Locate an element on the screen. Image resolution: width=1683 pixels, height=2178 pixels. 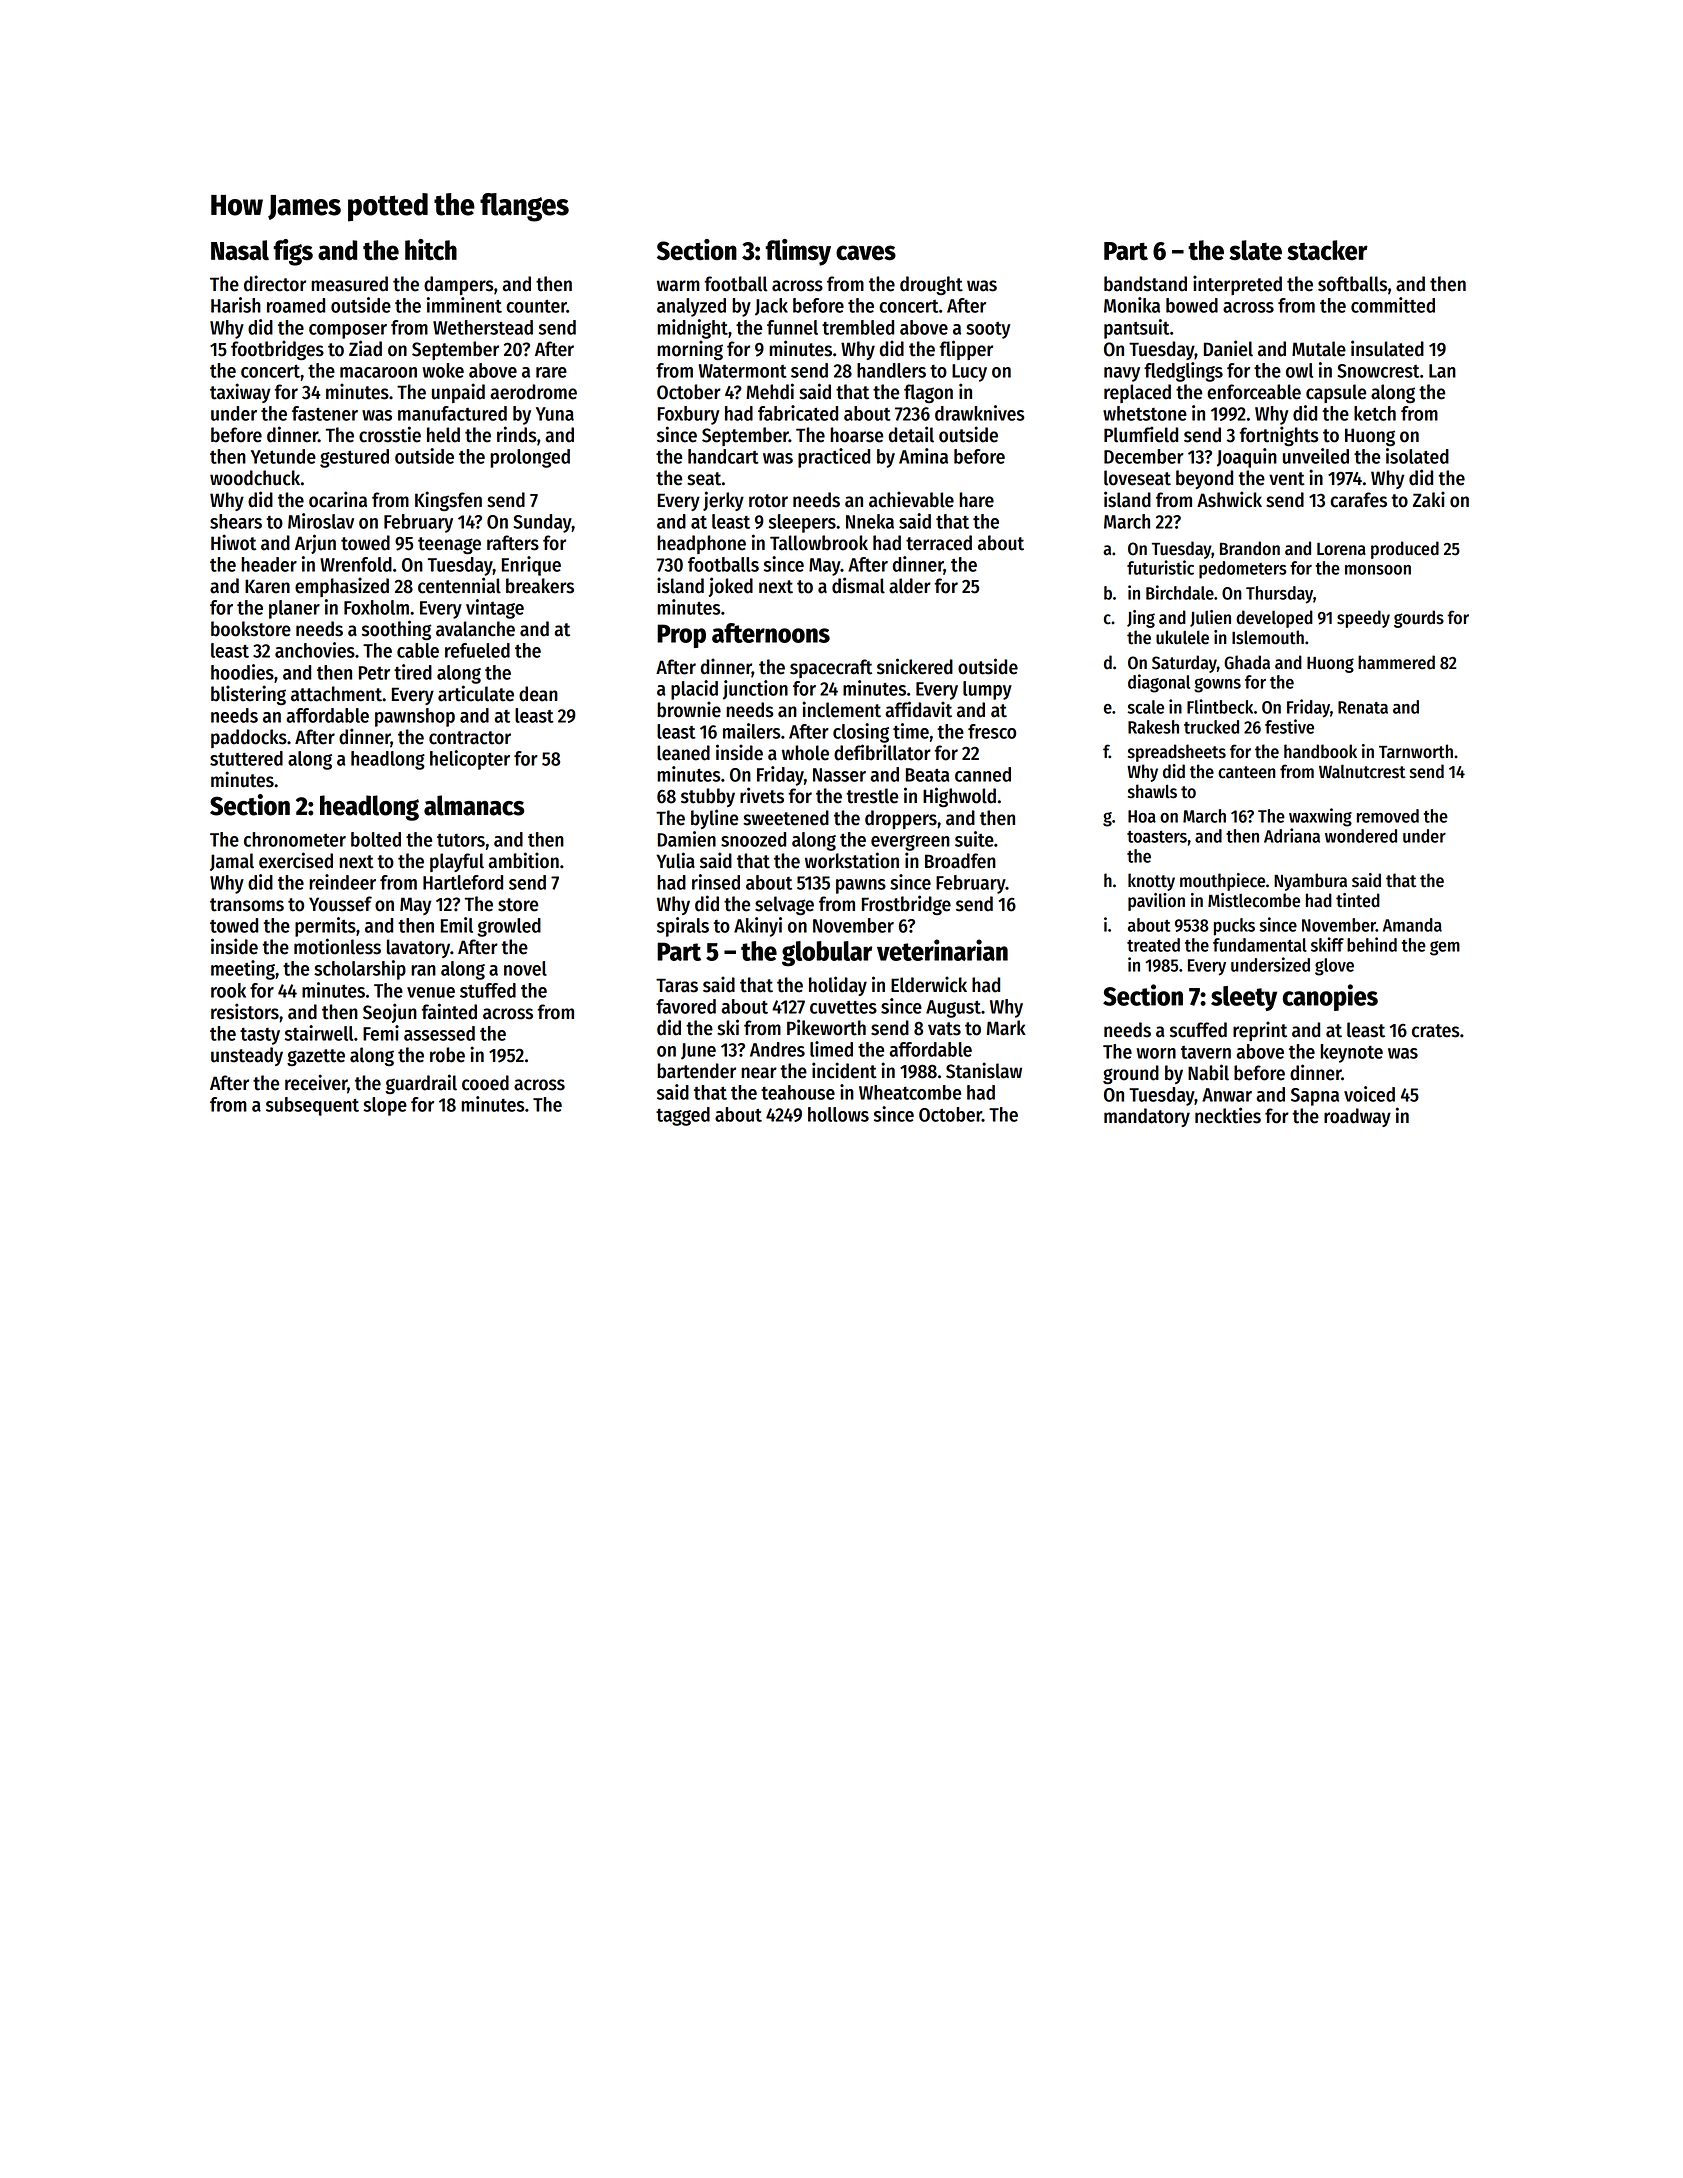
tagged is located at coordinates (683, 1116).
